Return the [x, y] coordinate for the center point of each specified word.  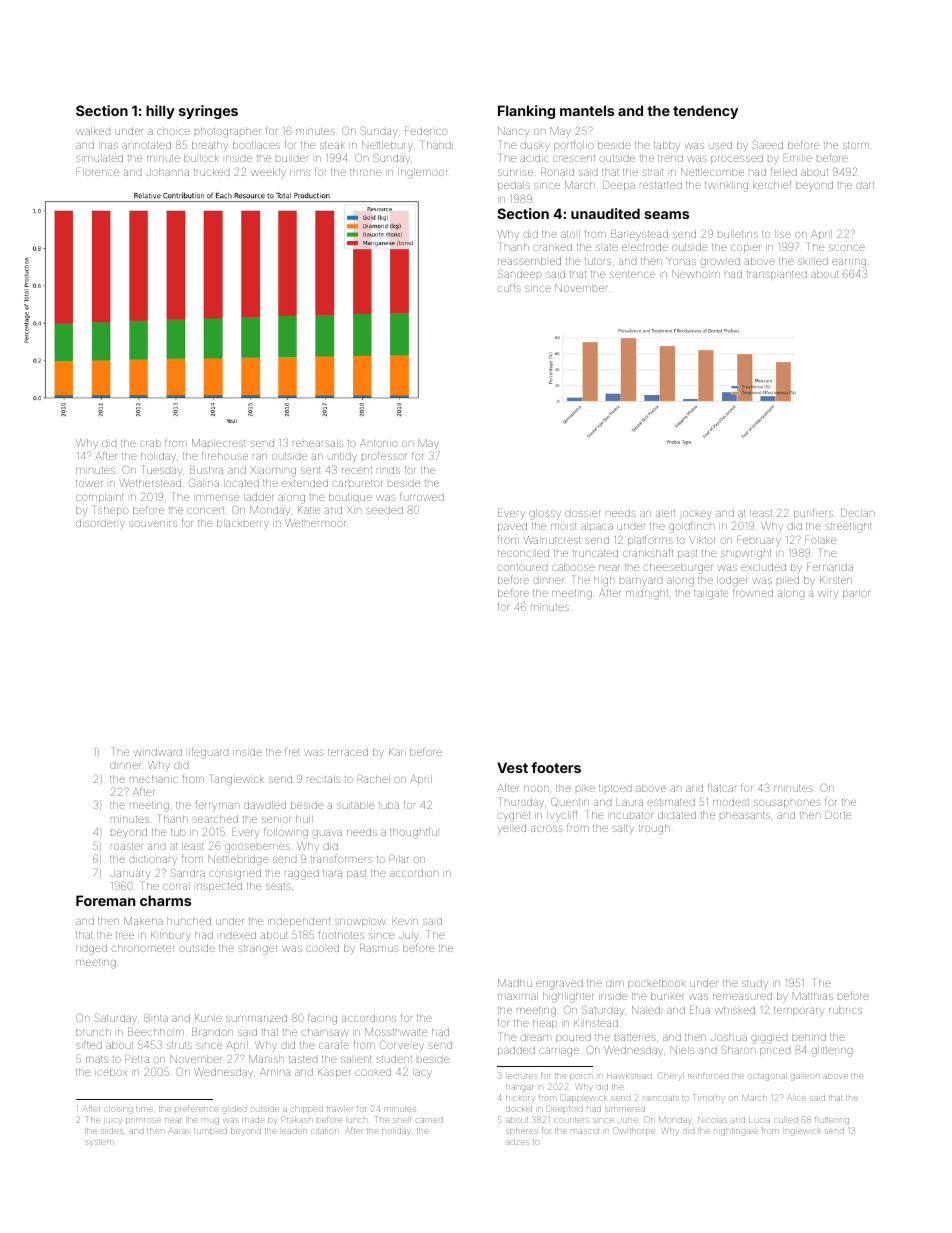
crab [150, 443]
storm [856, 145]
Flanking [526, 112]
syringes [208, 112]
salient [356, 1059]
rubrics [845, 1010]
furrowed [422, 496]
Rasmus [379, 948]
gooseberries [257, 848]
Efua [700, 1009]
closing [119, 1110]
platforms [650, 541]
